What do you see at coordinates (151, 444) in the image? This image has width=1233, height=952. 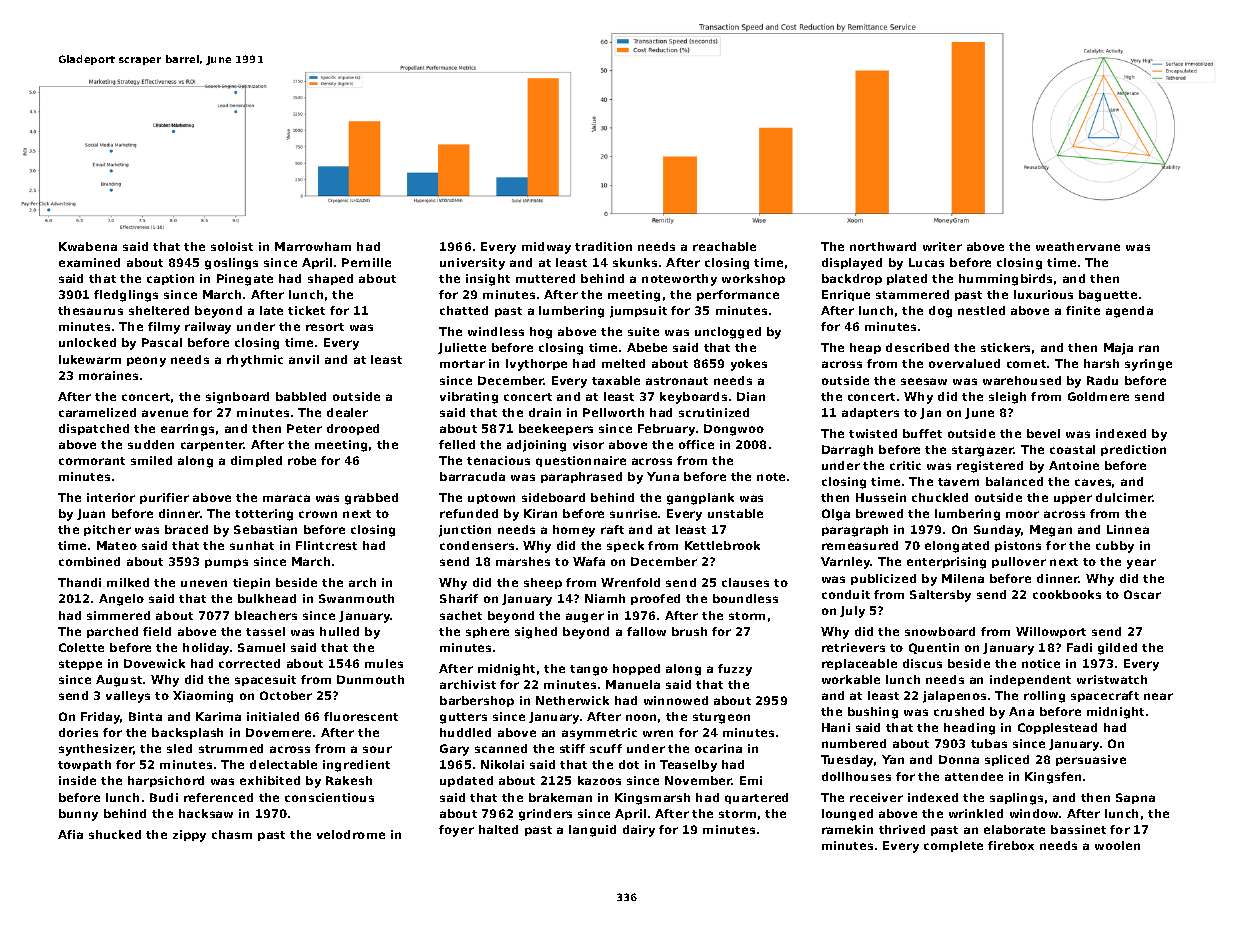 I see `sudden` at bounding box center [151, 444].
